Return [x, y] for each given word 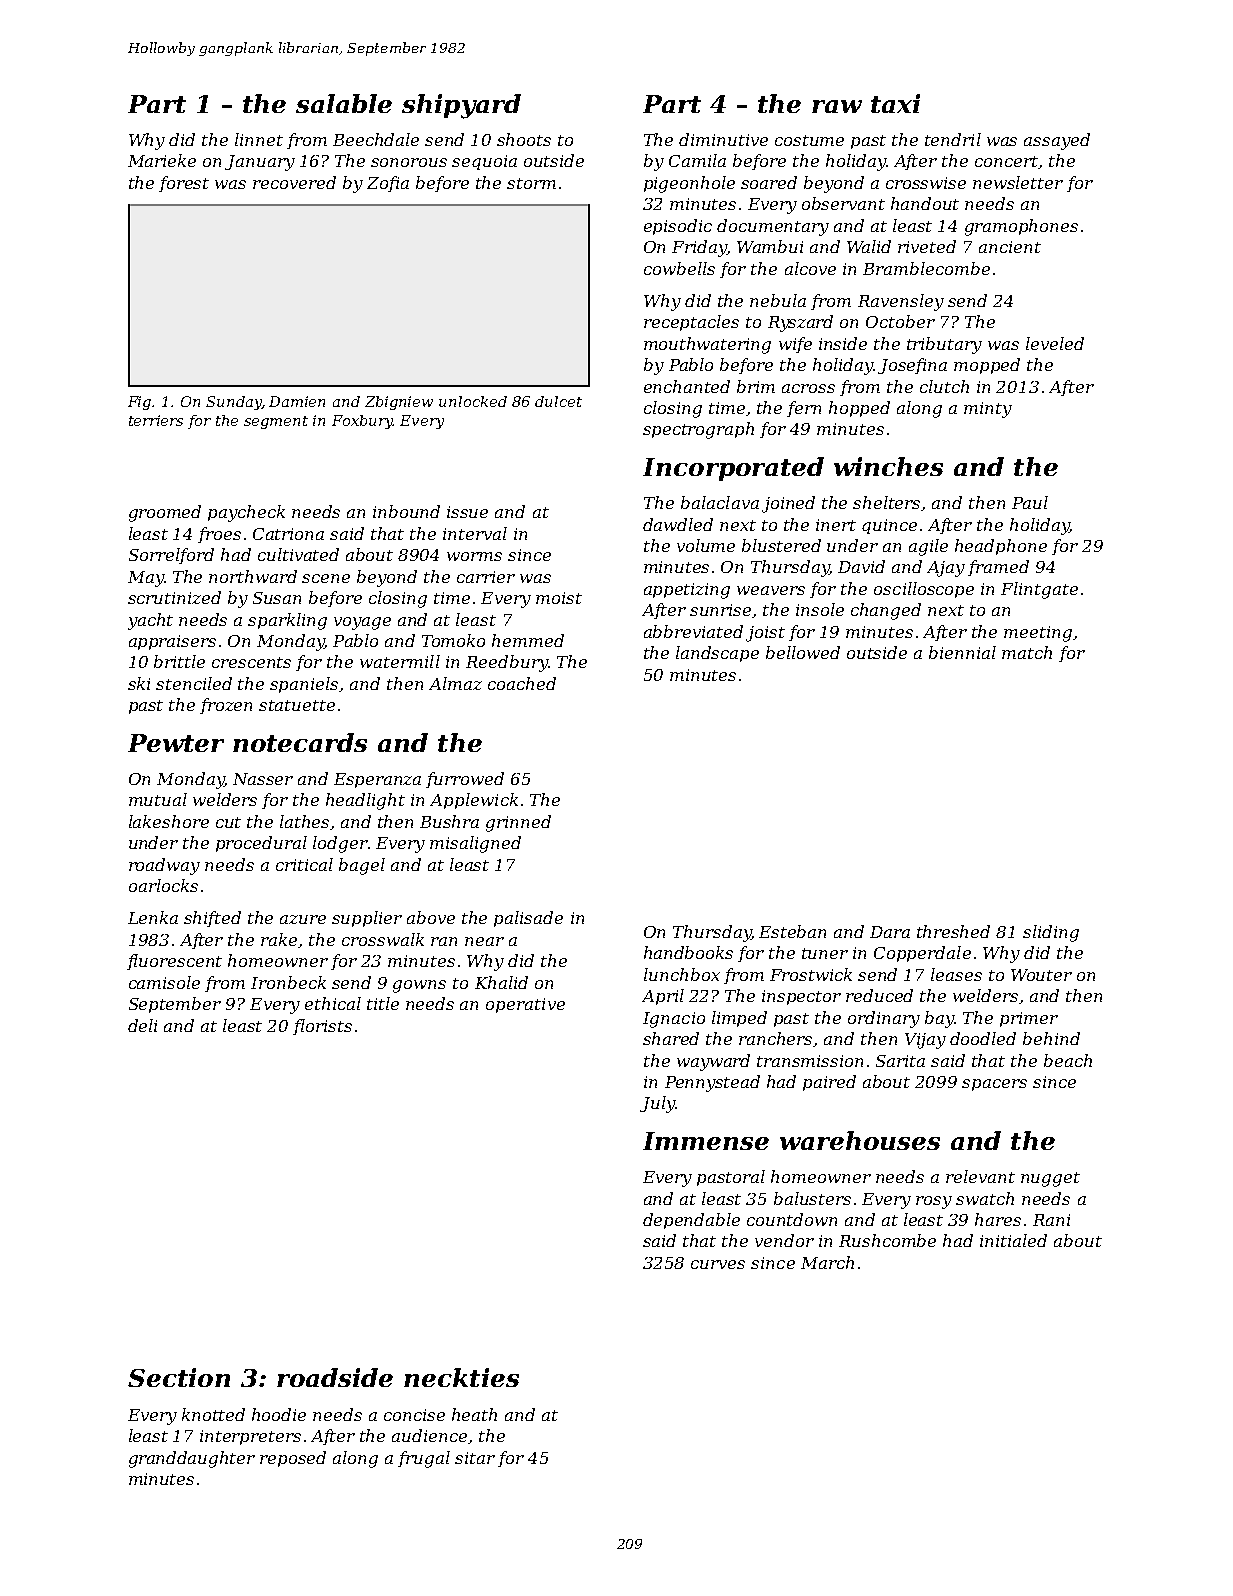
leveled [1055, 343]
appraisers [172, 642]
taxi [895, 103]
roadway [164, 866]
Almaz [455, 683]
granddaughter [192, 1459]
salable [344, 103]
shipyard [461, 106]
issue [467, 512]
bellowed [803, 652]
